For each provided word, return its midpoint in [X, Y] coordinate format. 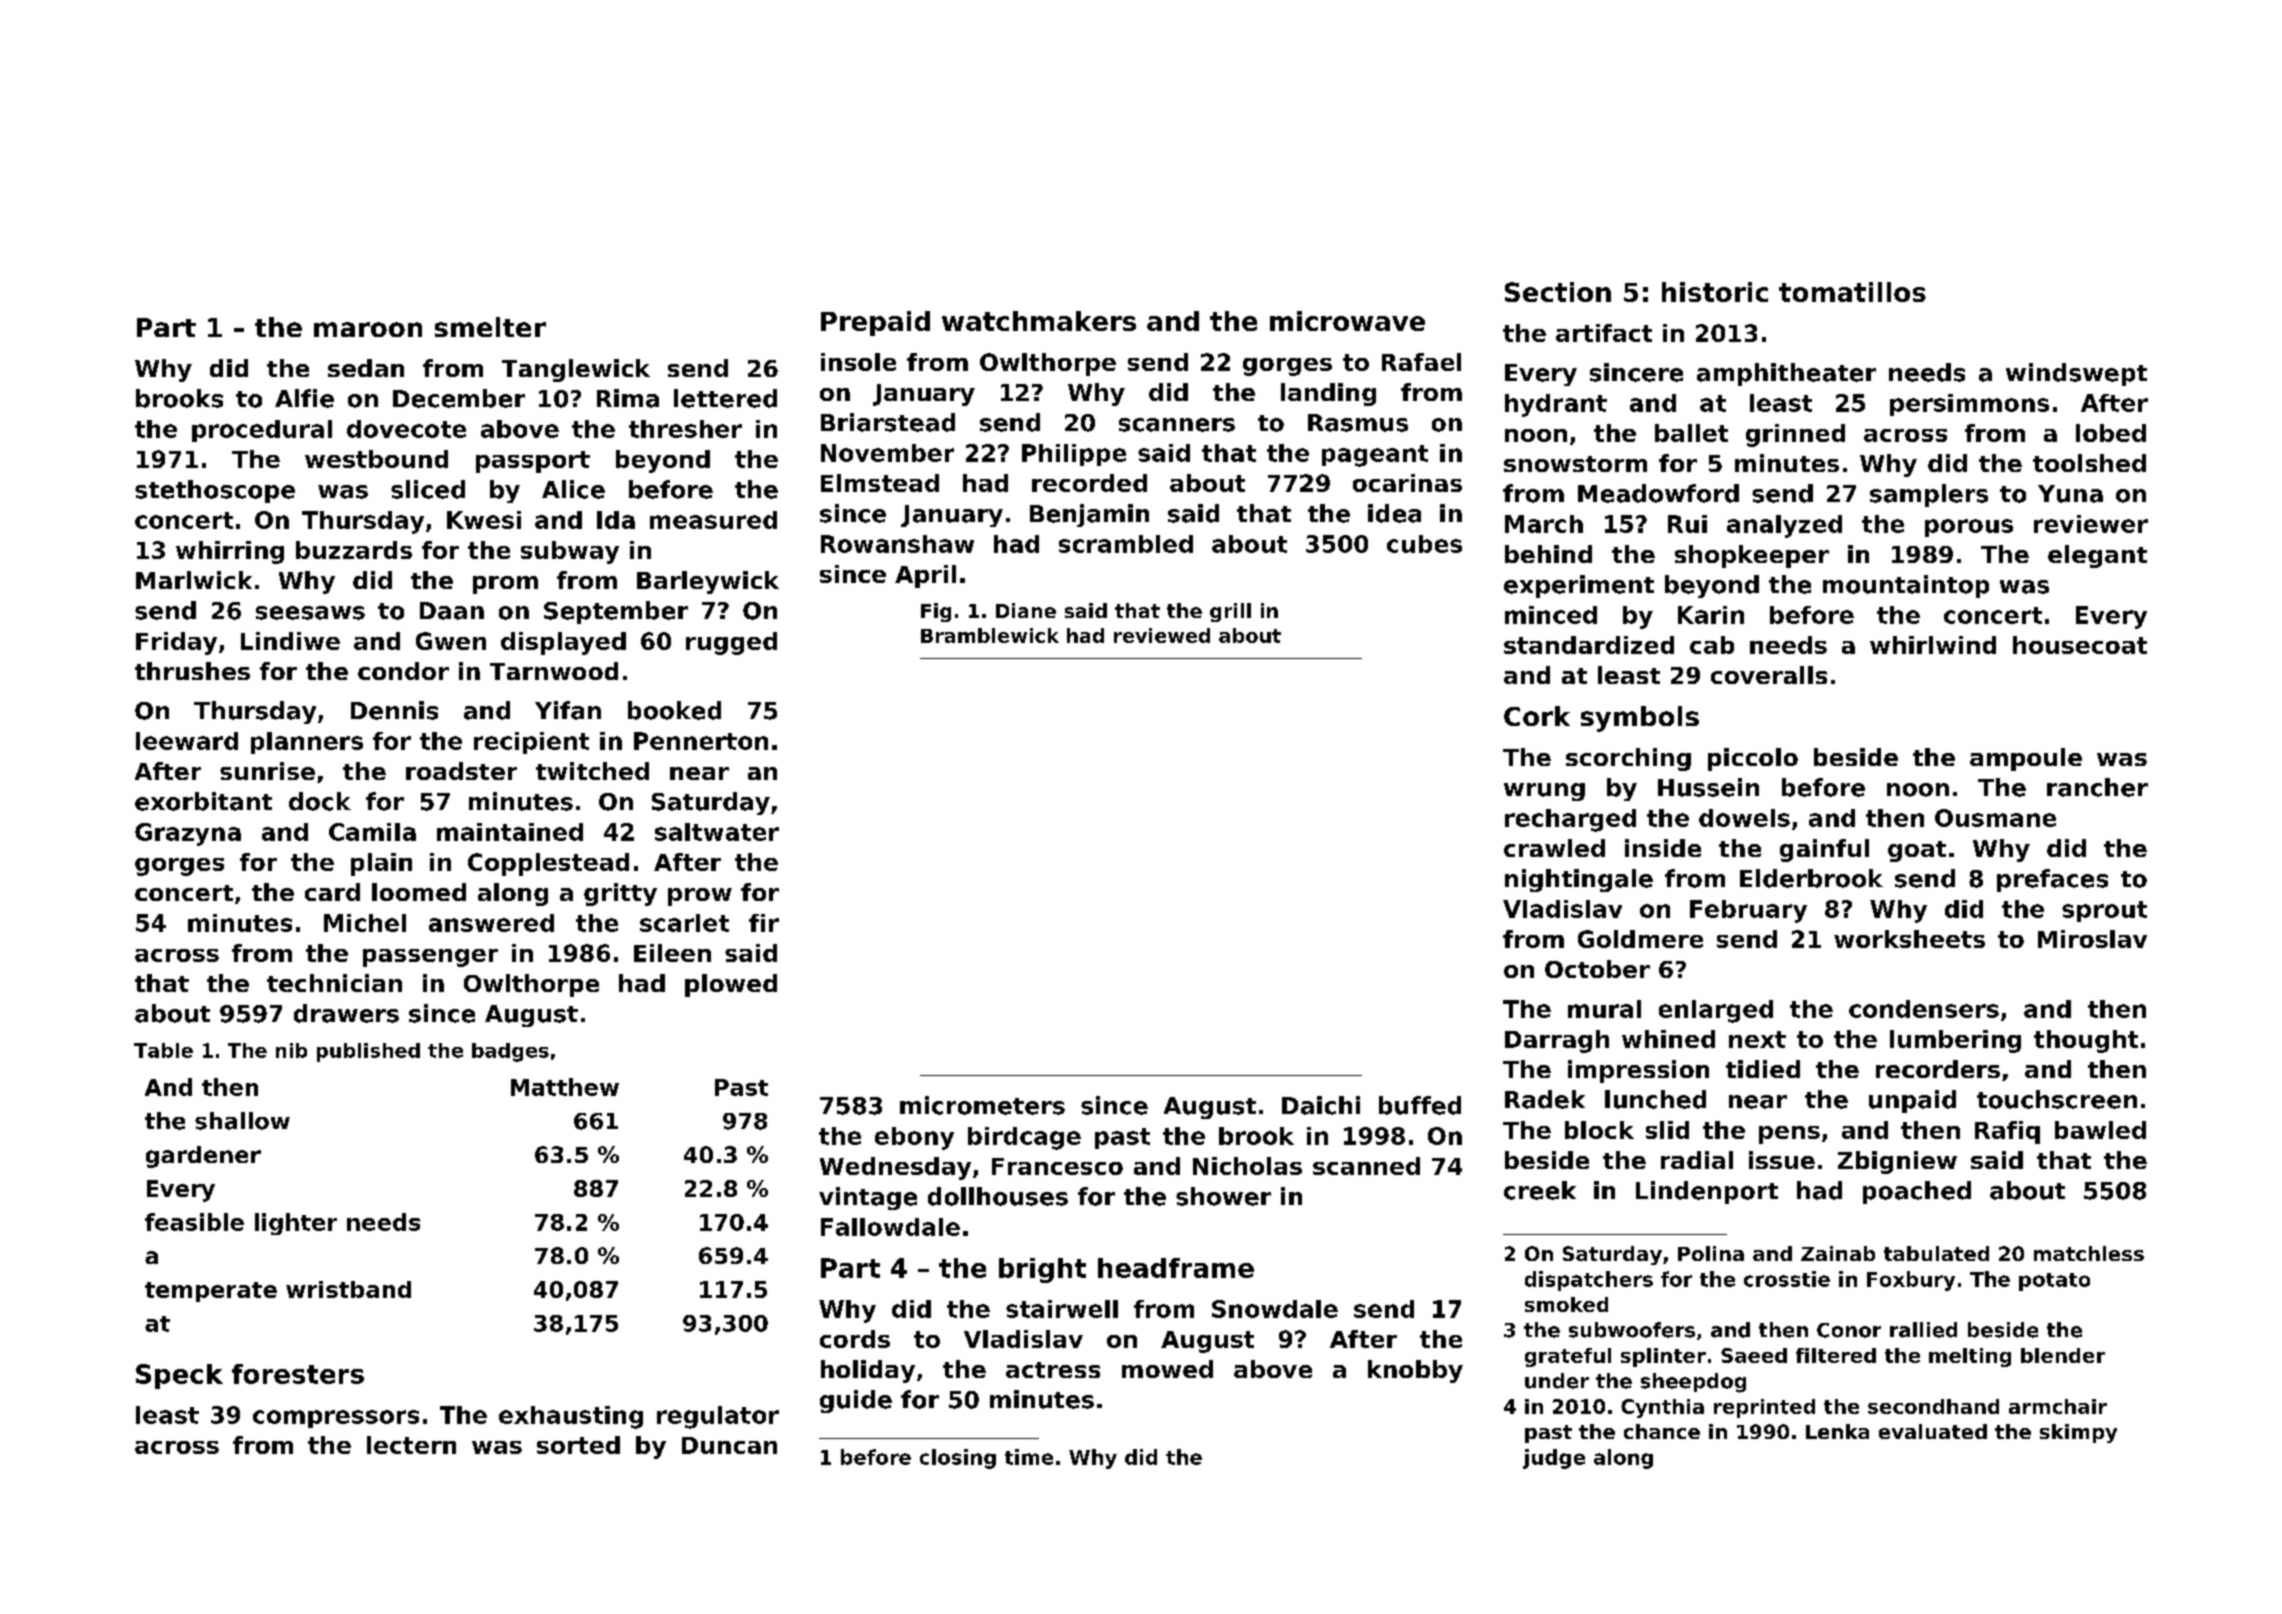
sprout [2104, 911]
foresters [298, 1374]
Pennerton [701, 741]
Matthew [565, 1087]
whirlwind [1933, 645]
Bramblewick [990, 635]
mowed [1167, 1369]
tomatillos [1852, 292]
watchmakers [1039, 321]
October [1597, 969]
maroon [368, 329]
